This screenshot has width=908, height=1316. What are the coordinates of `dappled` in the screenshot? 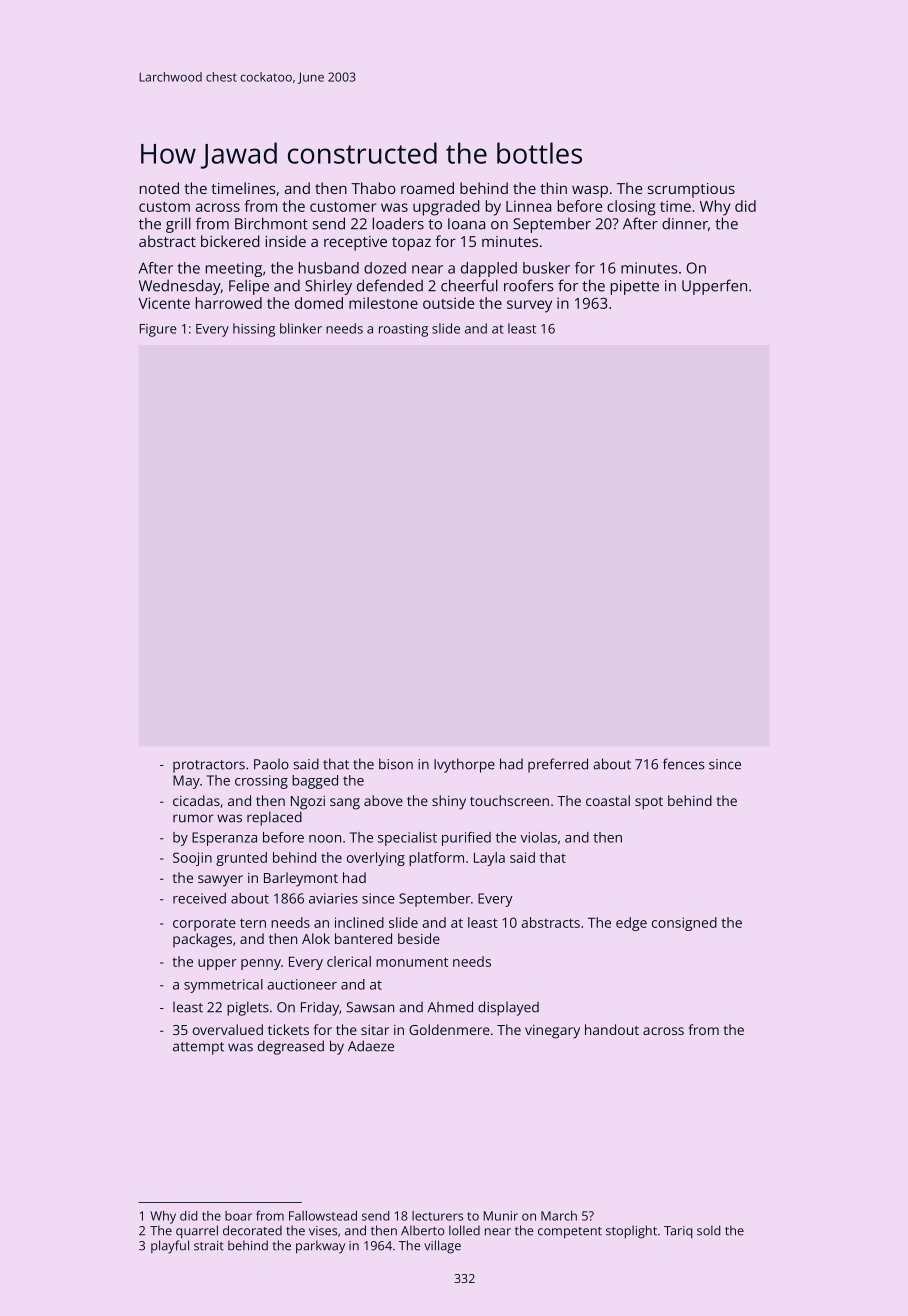 It's located at (489, 269).
